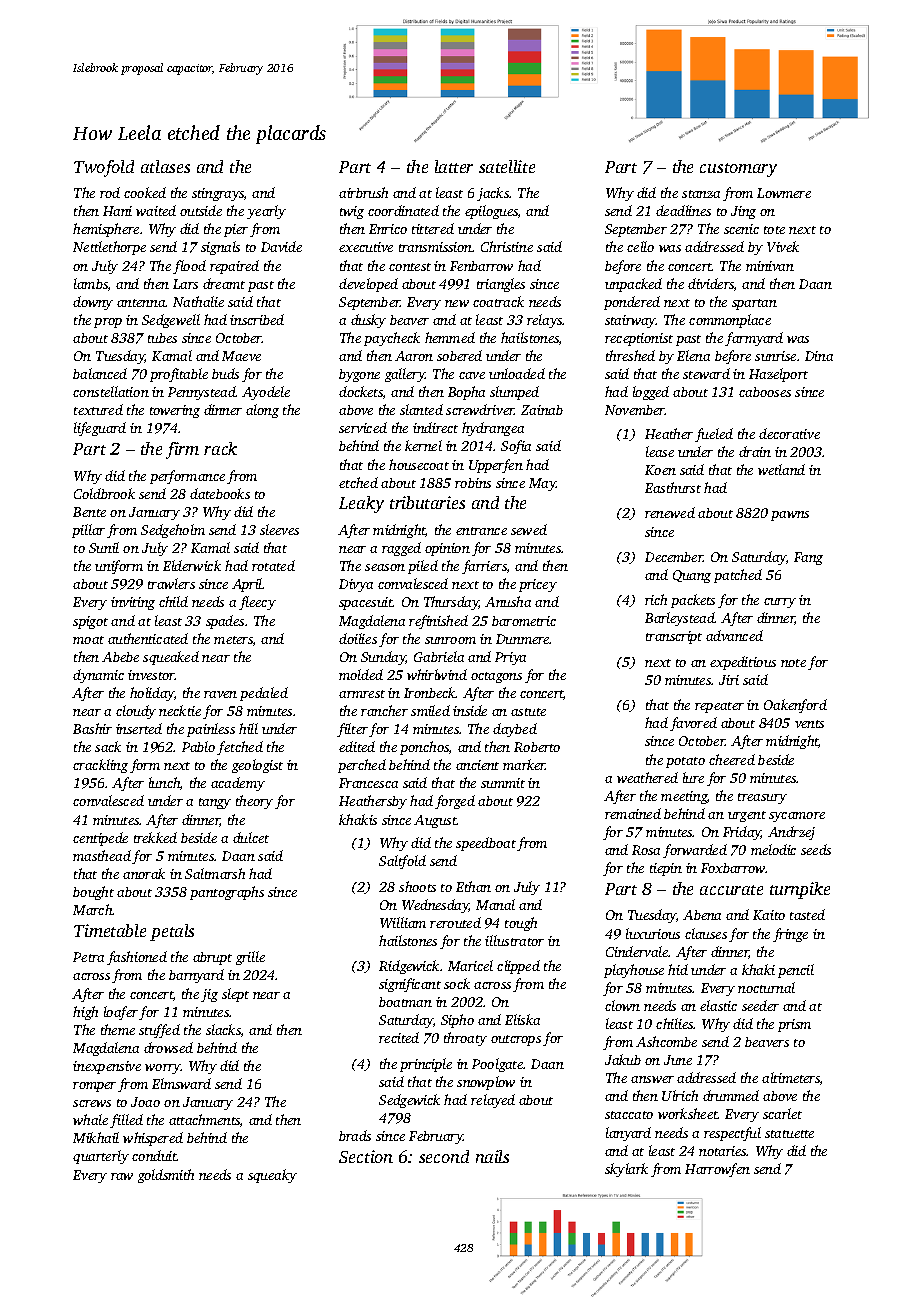 The image size is (908, 1316). What do you see at coordinates (272, 1176) in the screenshot?
I see `squeaky` at bounding box center [272, 1176].
